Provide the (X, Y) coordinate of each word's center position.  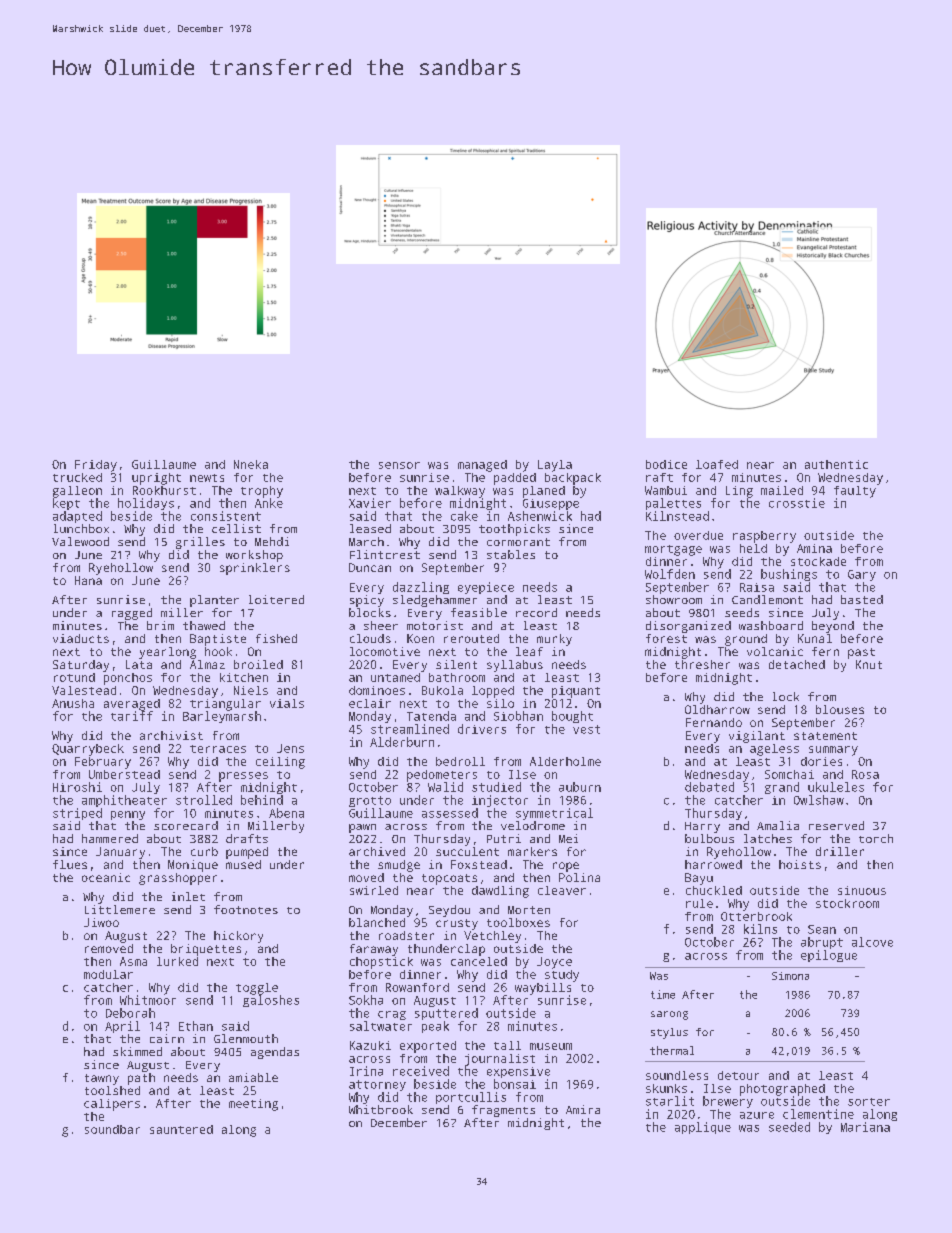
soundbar (112, 1129)
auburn (580, 787)
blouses (840, 709)
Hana (88, 580)
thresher (702, 664)
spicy (367, 601)
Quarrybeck (88, 750)
